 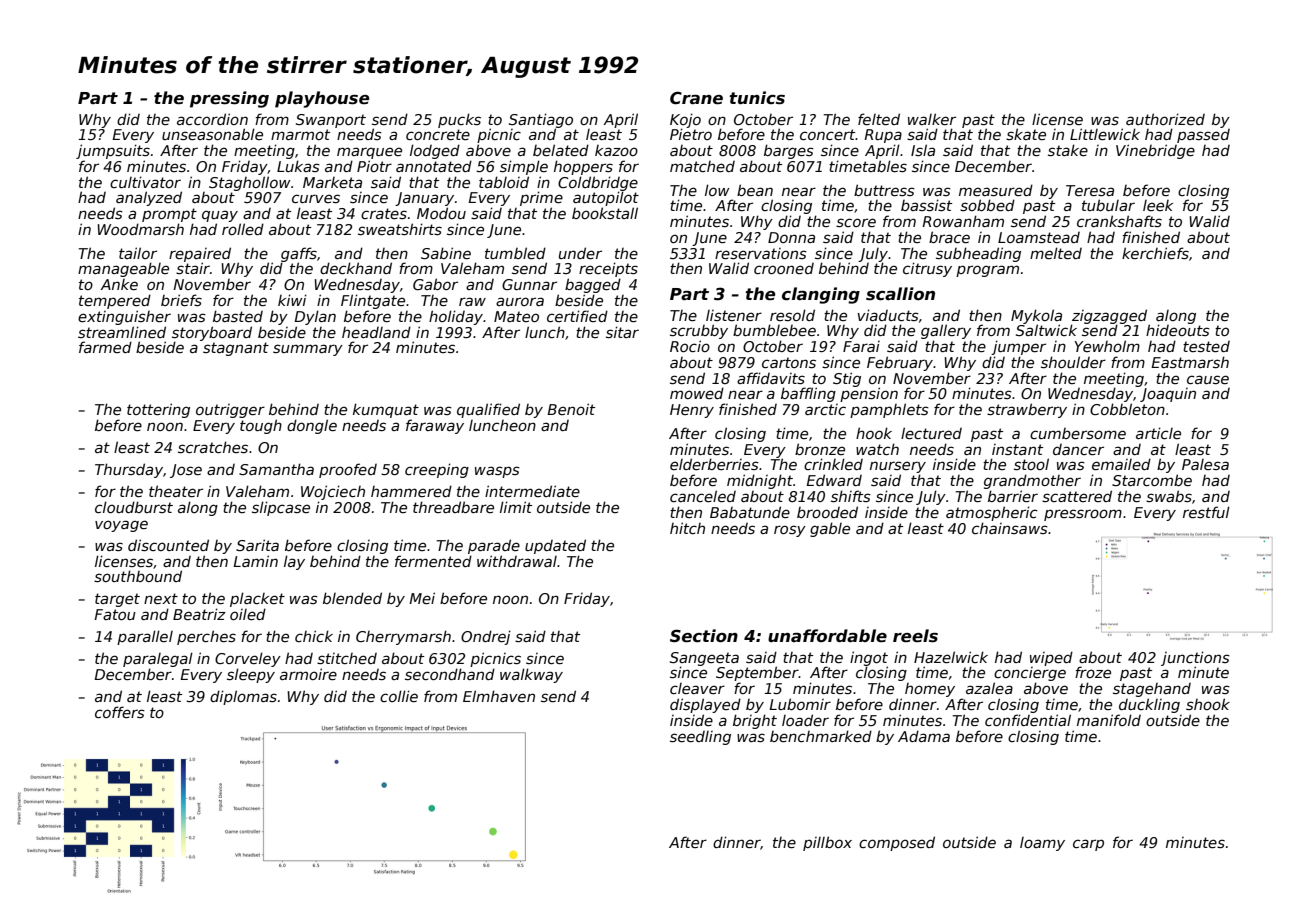 I want to click on authorized, so click(x=1165, y=119).
